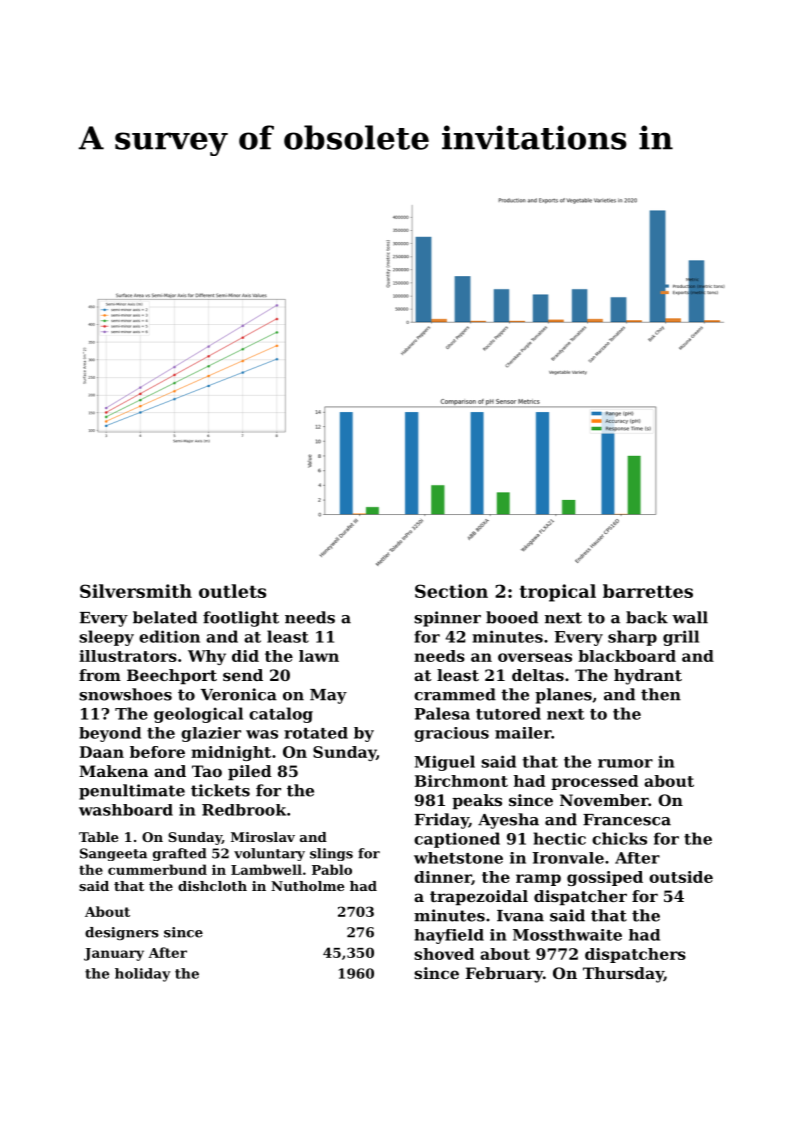  Describe the element at coordinates (136, 591) in the screenshot. I see `Silversmith` at that location.
